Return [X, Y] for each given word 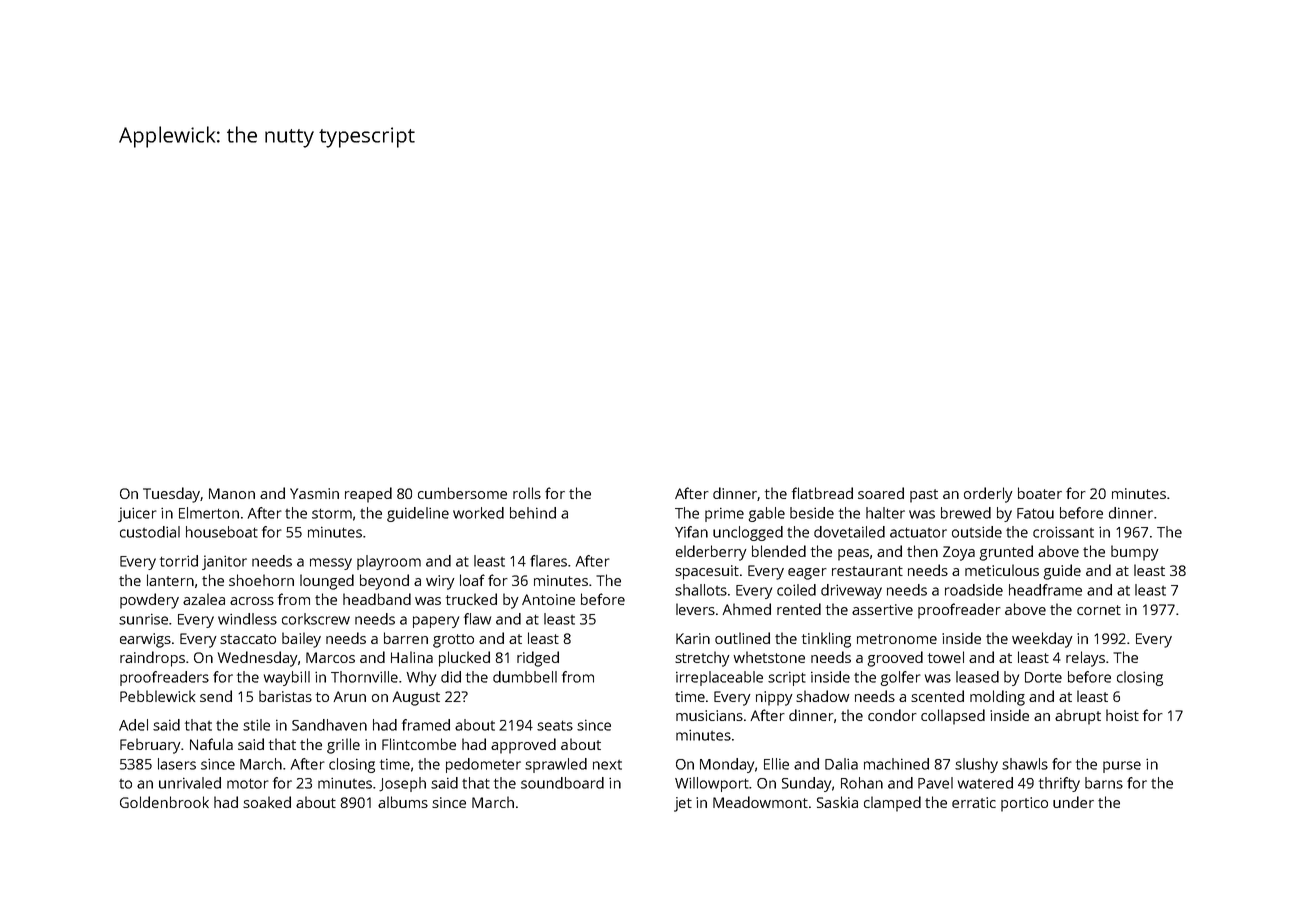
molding [997, 698]
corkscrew [316, 619]
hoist [1122, 715]
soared [881, 493]
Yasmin [314, 493]
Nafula [211, 744]
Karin [693, 638]
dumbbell [525, 677]
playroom [389, 562]
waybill [287, 678]
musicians [709, 715]
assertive [882, 609]
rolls [527, 493]
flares [548, 561]
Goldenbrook [164, 802]
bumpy [1135, 553]
